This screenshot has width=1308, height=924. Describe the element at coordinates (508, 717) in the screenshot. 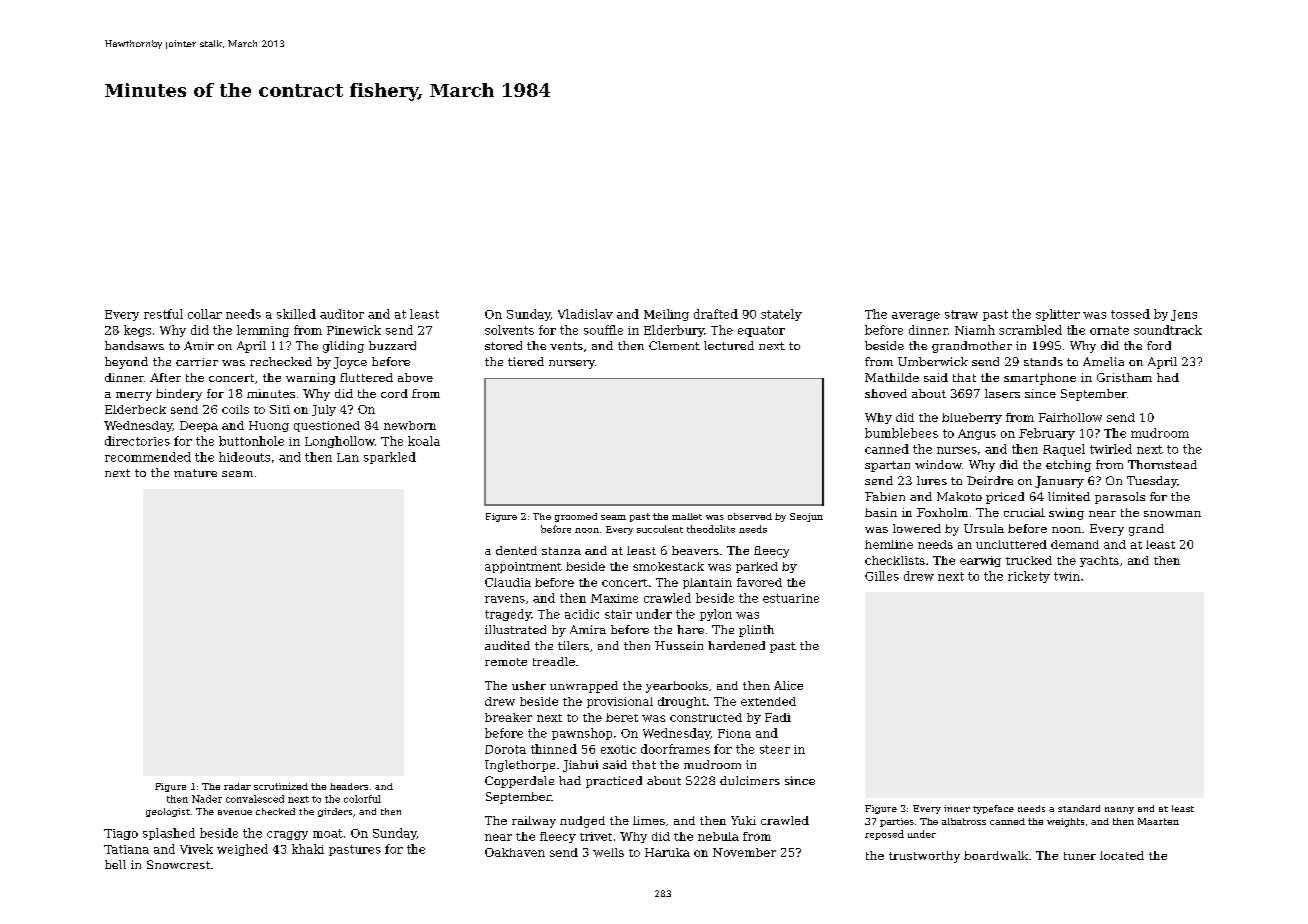

I see `breaker` at that location.
